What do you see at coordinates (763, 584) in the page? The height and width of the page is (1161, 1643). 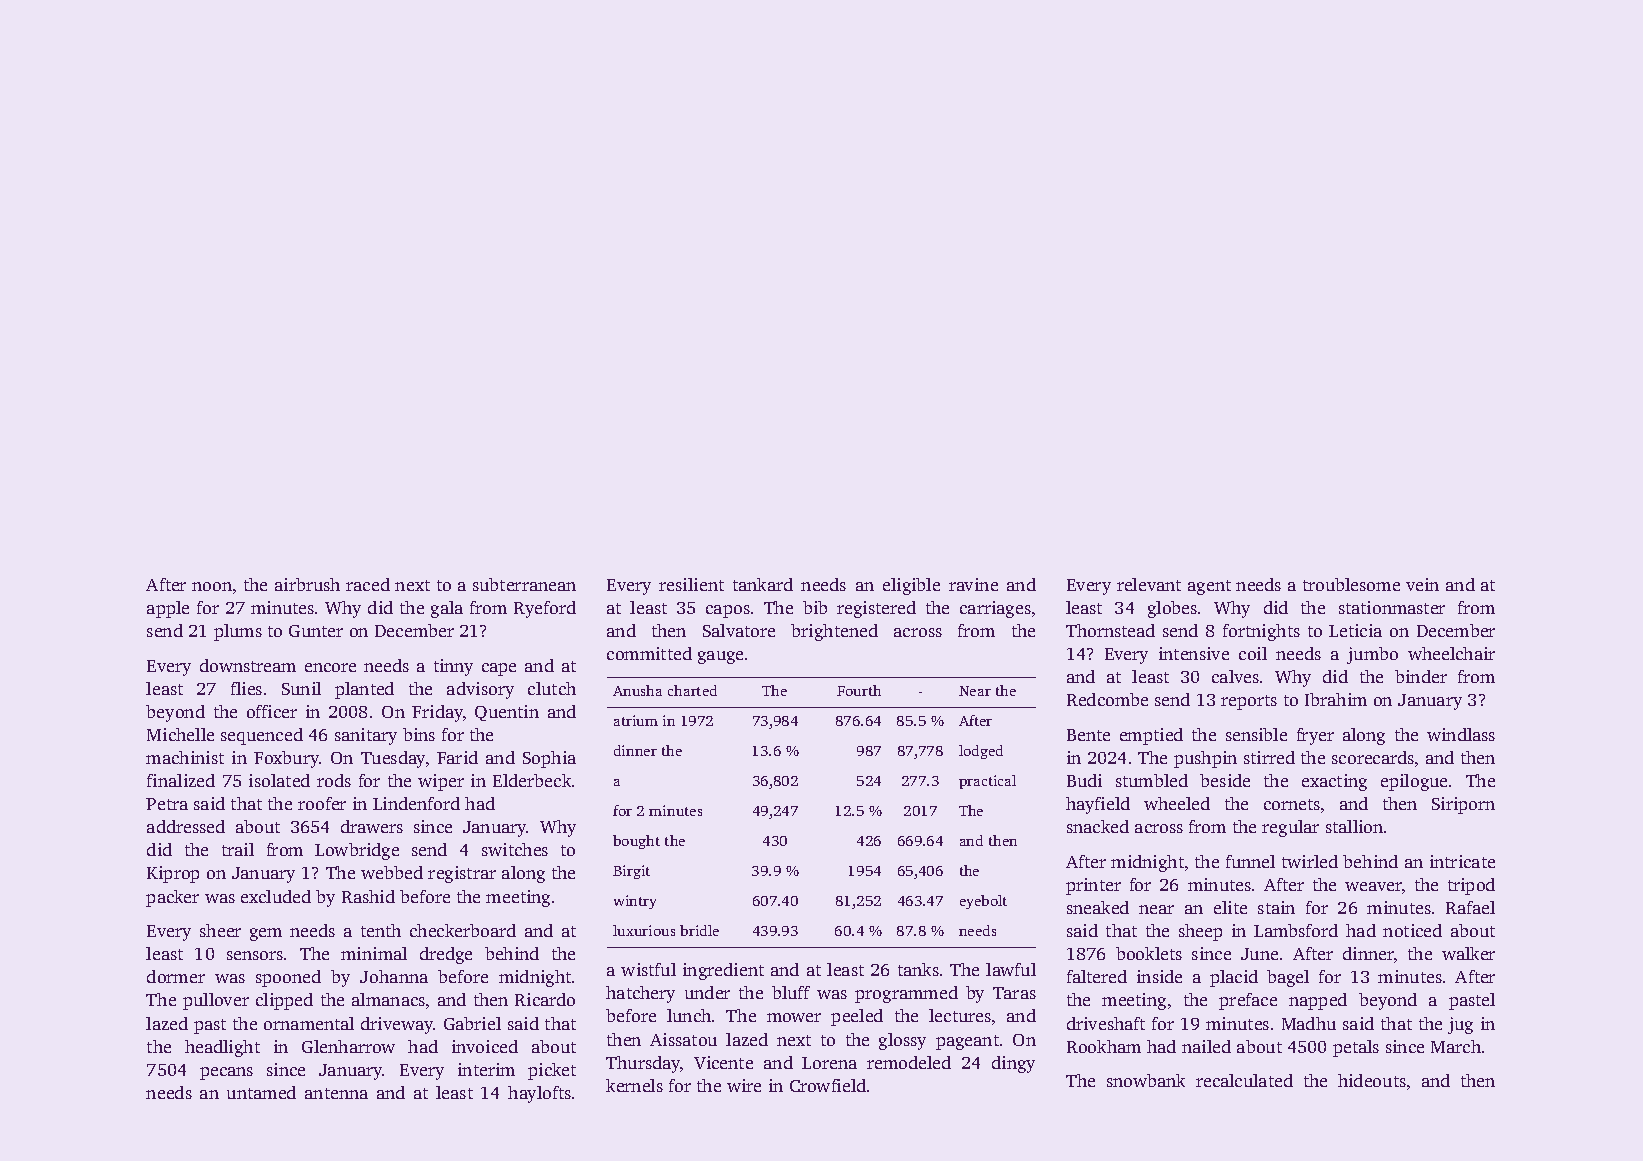 I see `tankard` at bounding box center [763, 584].
